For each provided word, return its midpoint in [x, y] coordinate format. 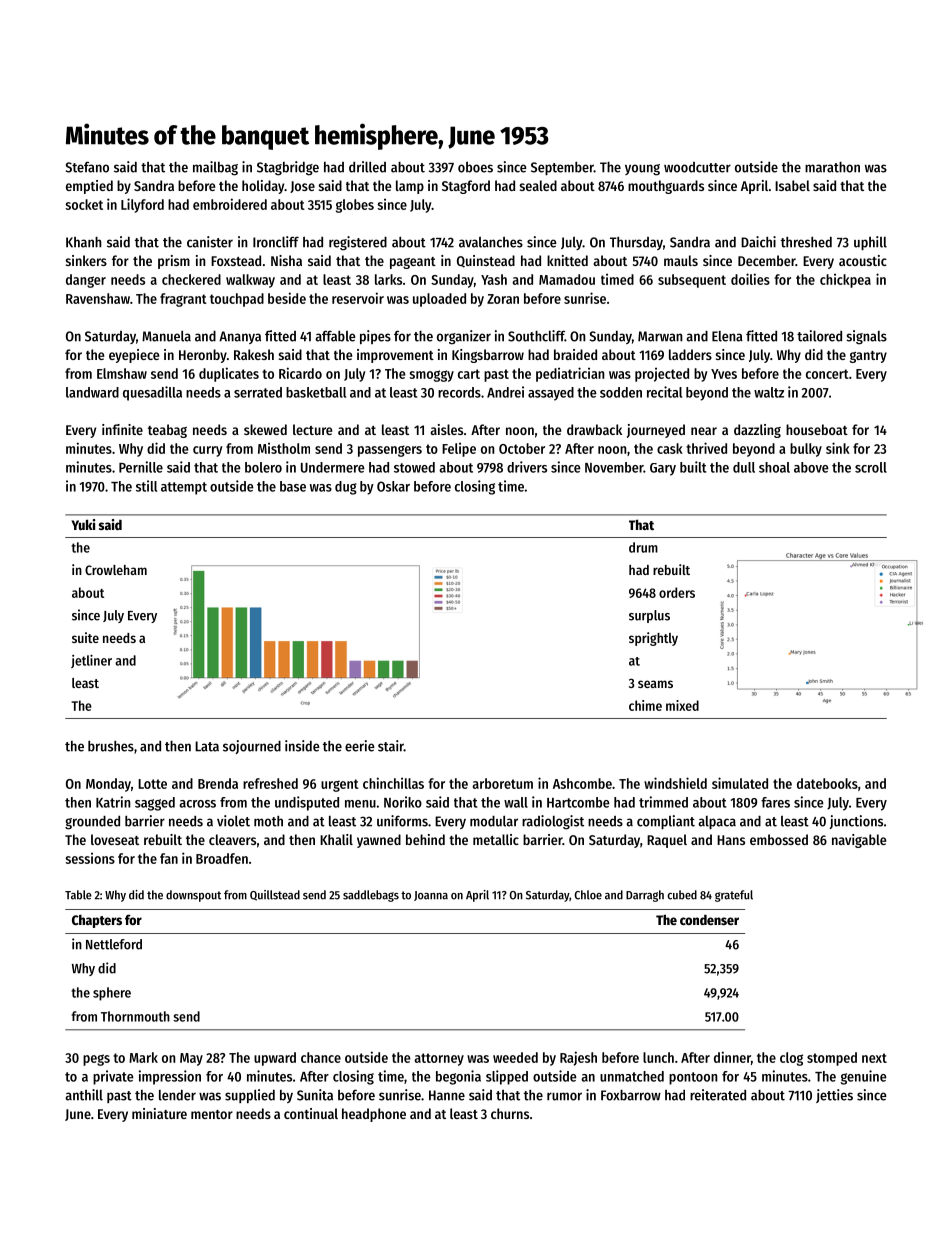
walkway [250, 281]
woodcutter [697, 167]
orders [677, 592]
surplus [649, 616]
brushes [111, 746]
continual [311, 1113]
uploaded [439, 300]
